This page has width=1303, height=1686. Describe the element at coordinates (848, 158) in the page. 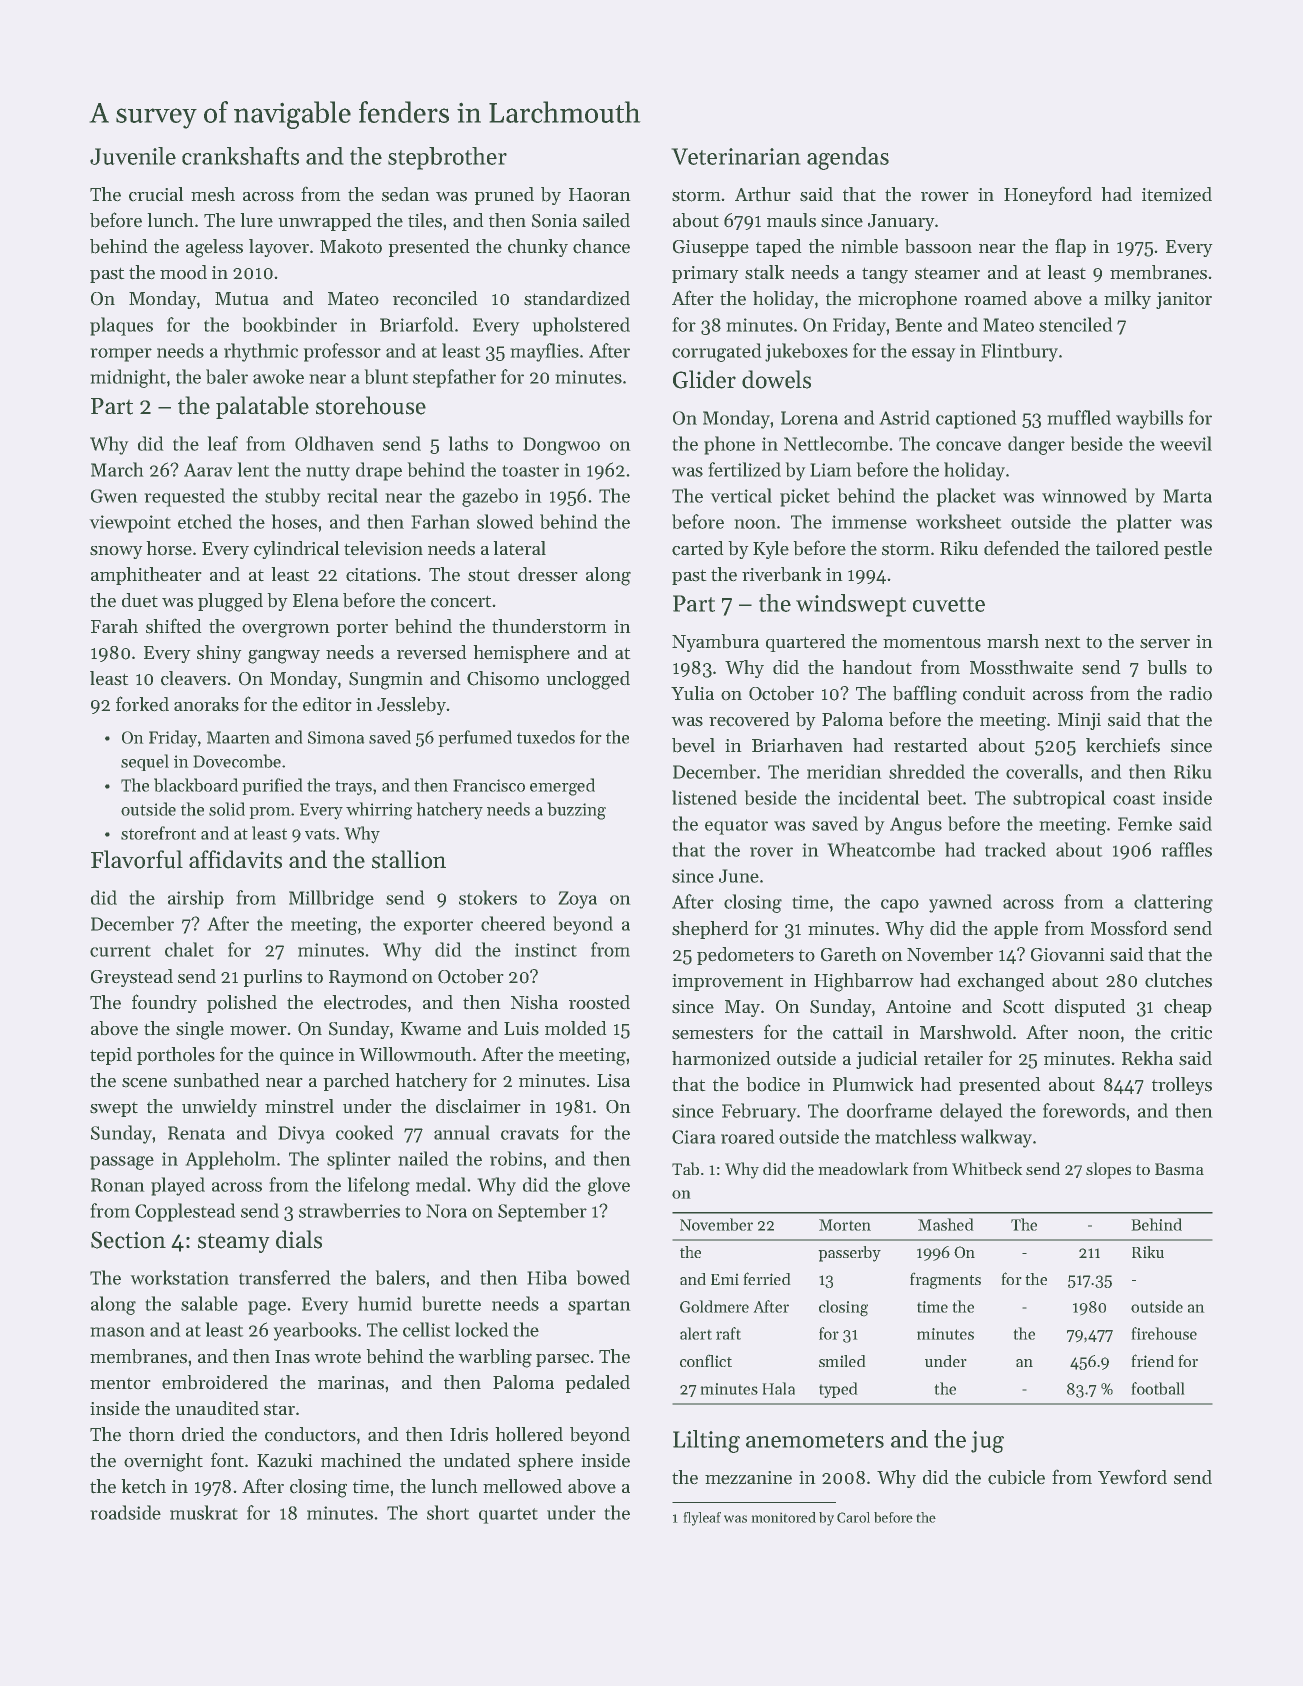

I see `agendas` at that location.
